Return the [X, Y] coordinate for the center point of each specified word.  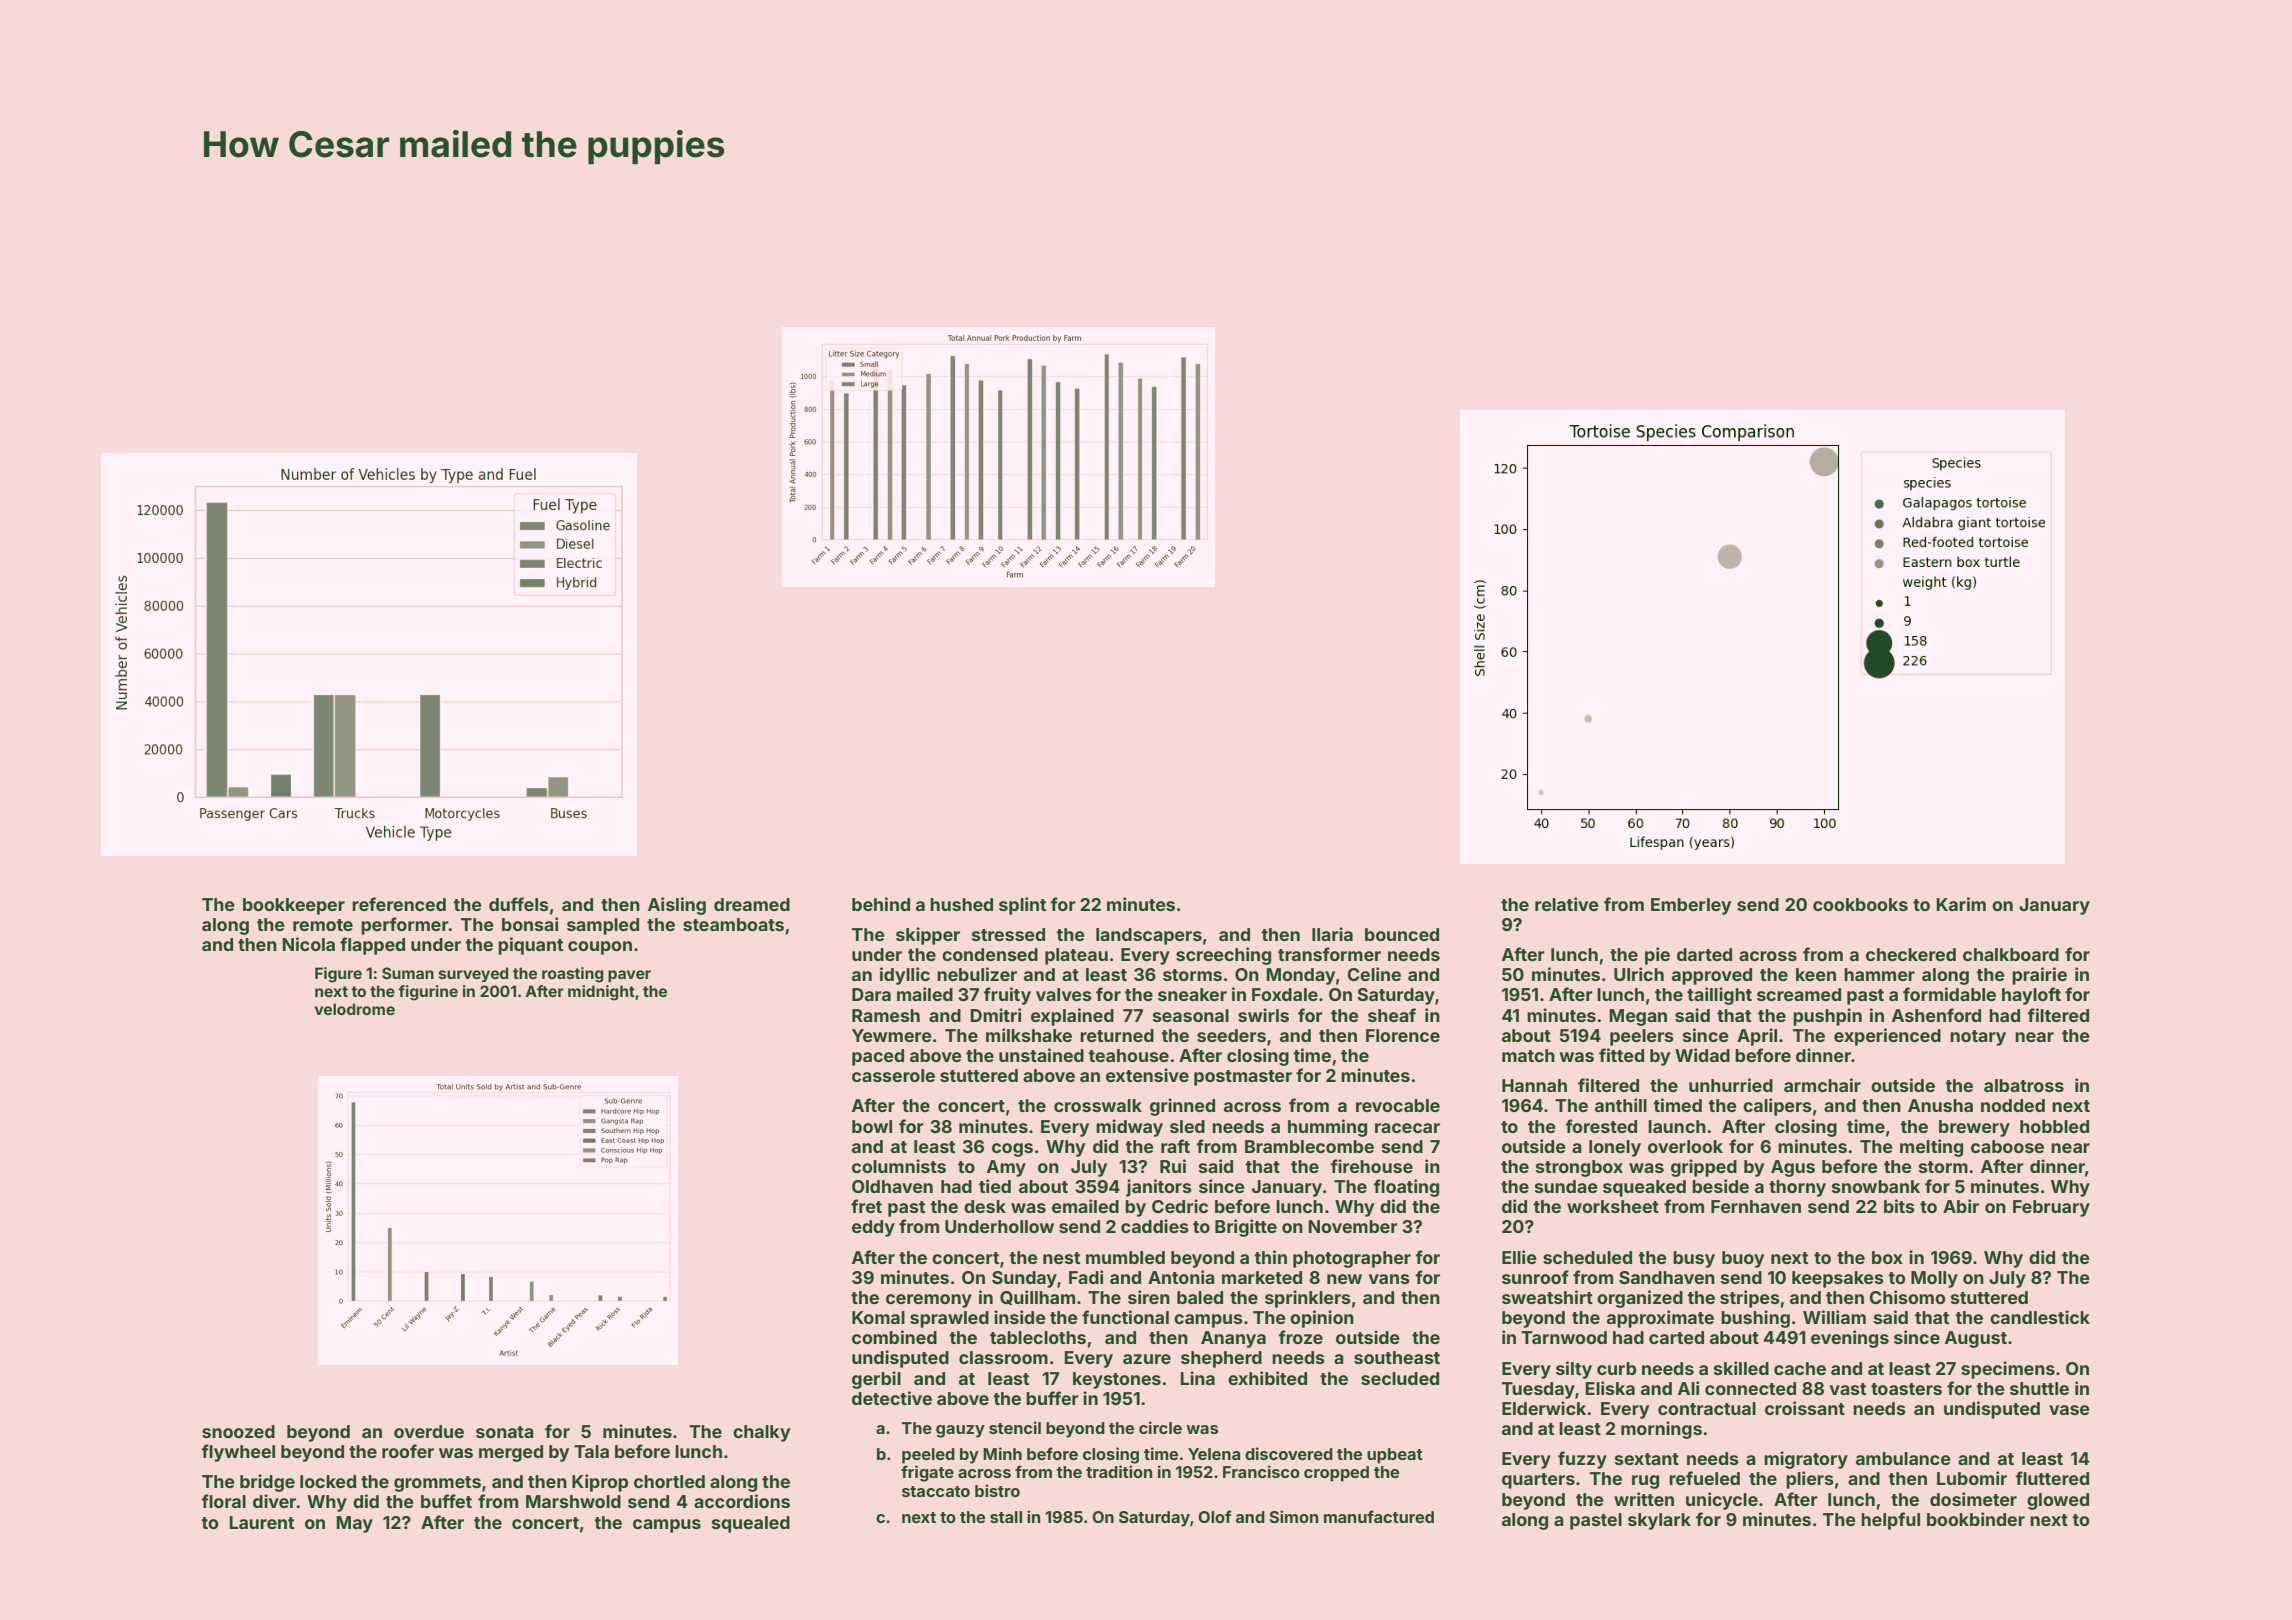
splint [1022, 906]
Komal [878, 1317]
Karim [1961, 904]
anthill [1621, 1105]
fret [866, 1206]
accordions [742, 1501]
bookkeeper [294, 906]
